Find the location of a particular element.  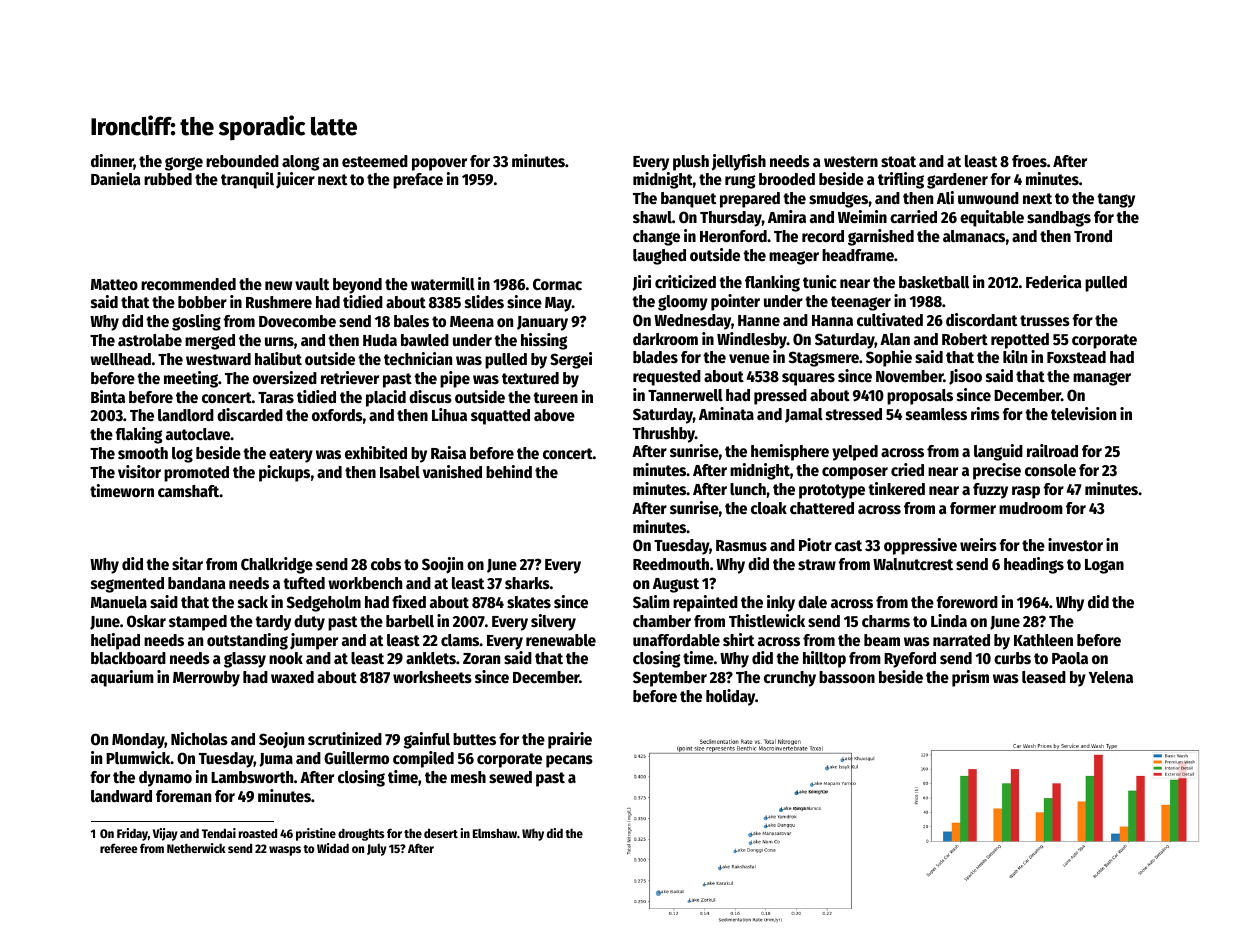

worksheets is located at coordinates (432, 677).
